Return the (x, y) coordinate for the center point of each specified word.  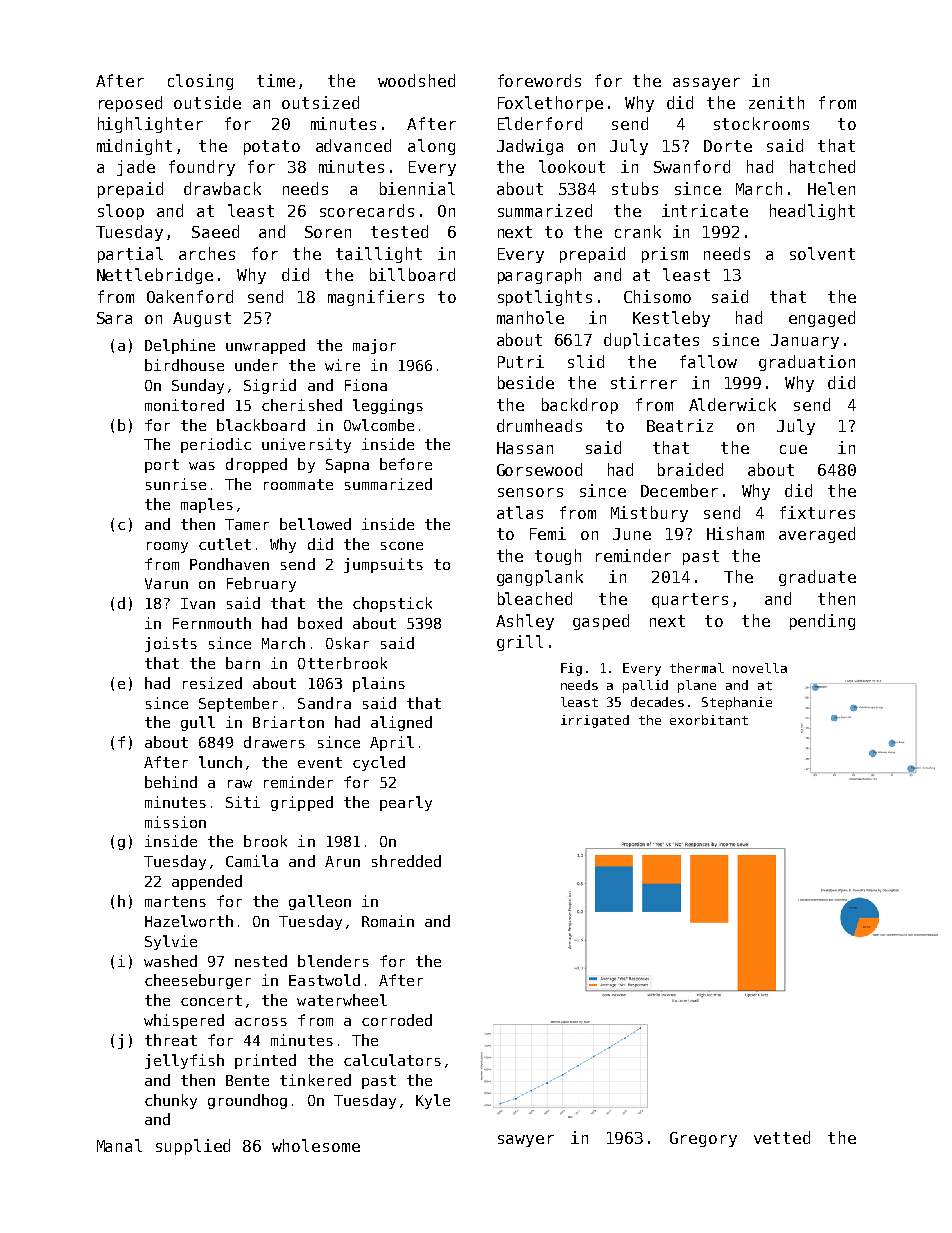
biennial (417, 188)
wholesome (316, 1145)
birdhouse (184, 365)
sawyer (526, 1141)
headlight (812, 212)
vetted (782, 1137)
